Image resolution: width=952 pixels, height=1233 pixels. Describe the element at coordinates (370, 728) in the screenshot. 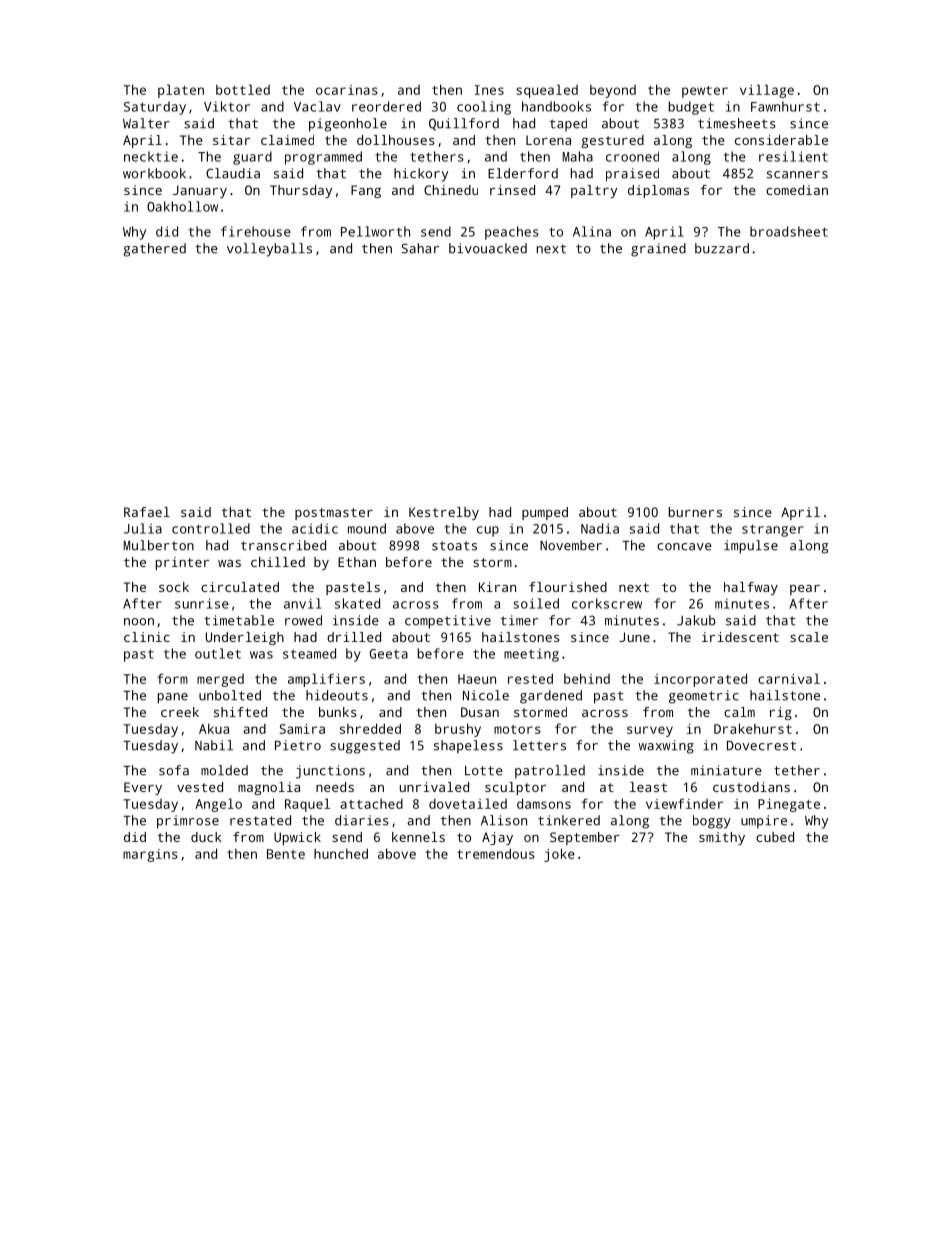

I see `shredded` at that location.
